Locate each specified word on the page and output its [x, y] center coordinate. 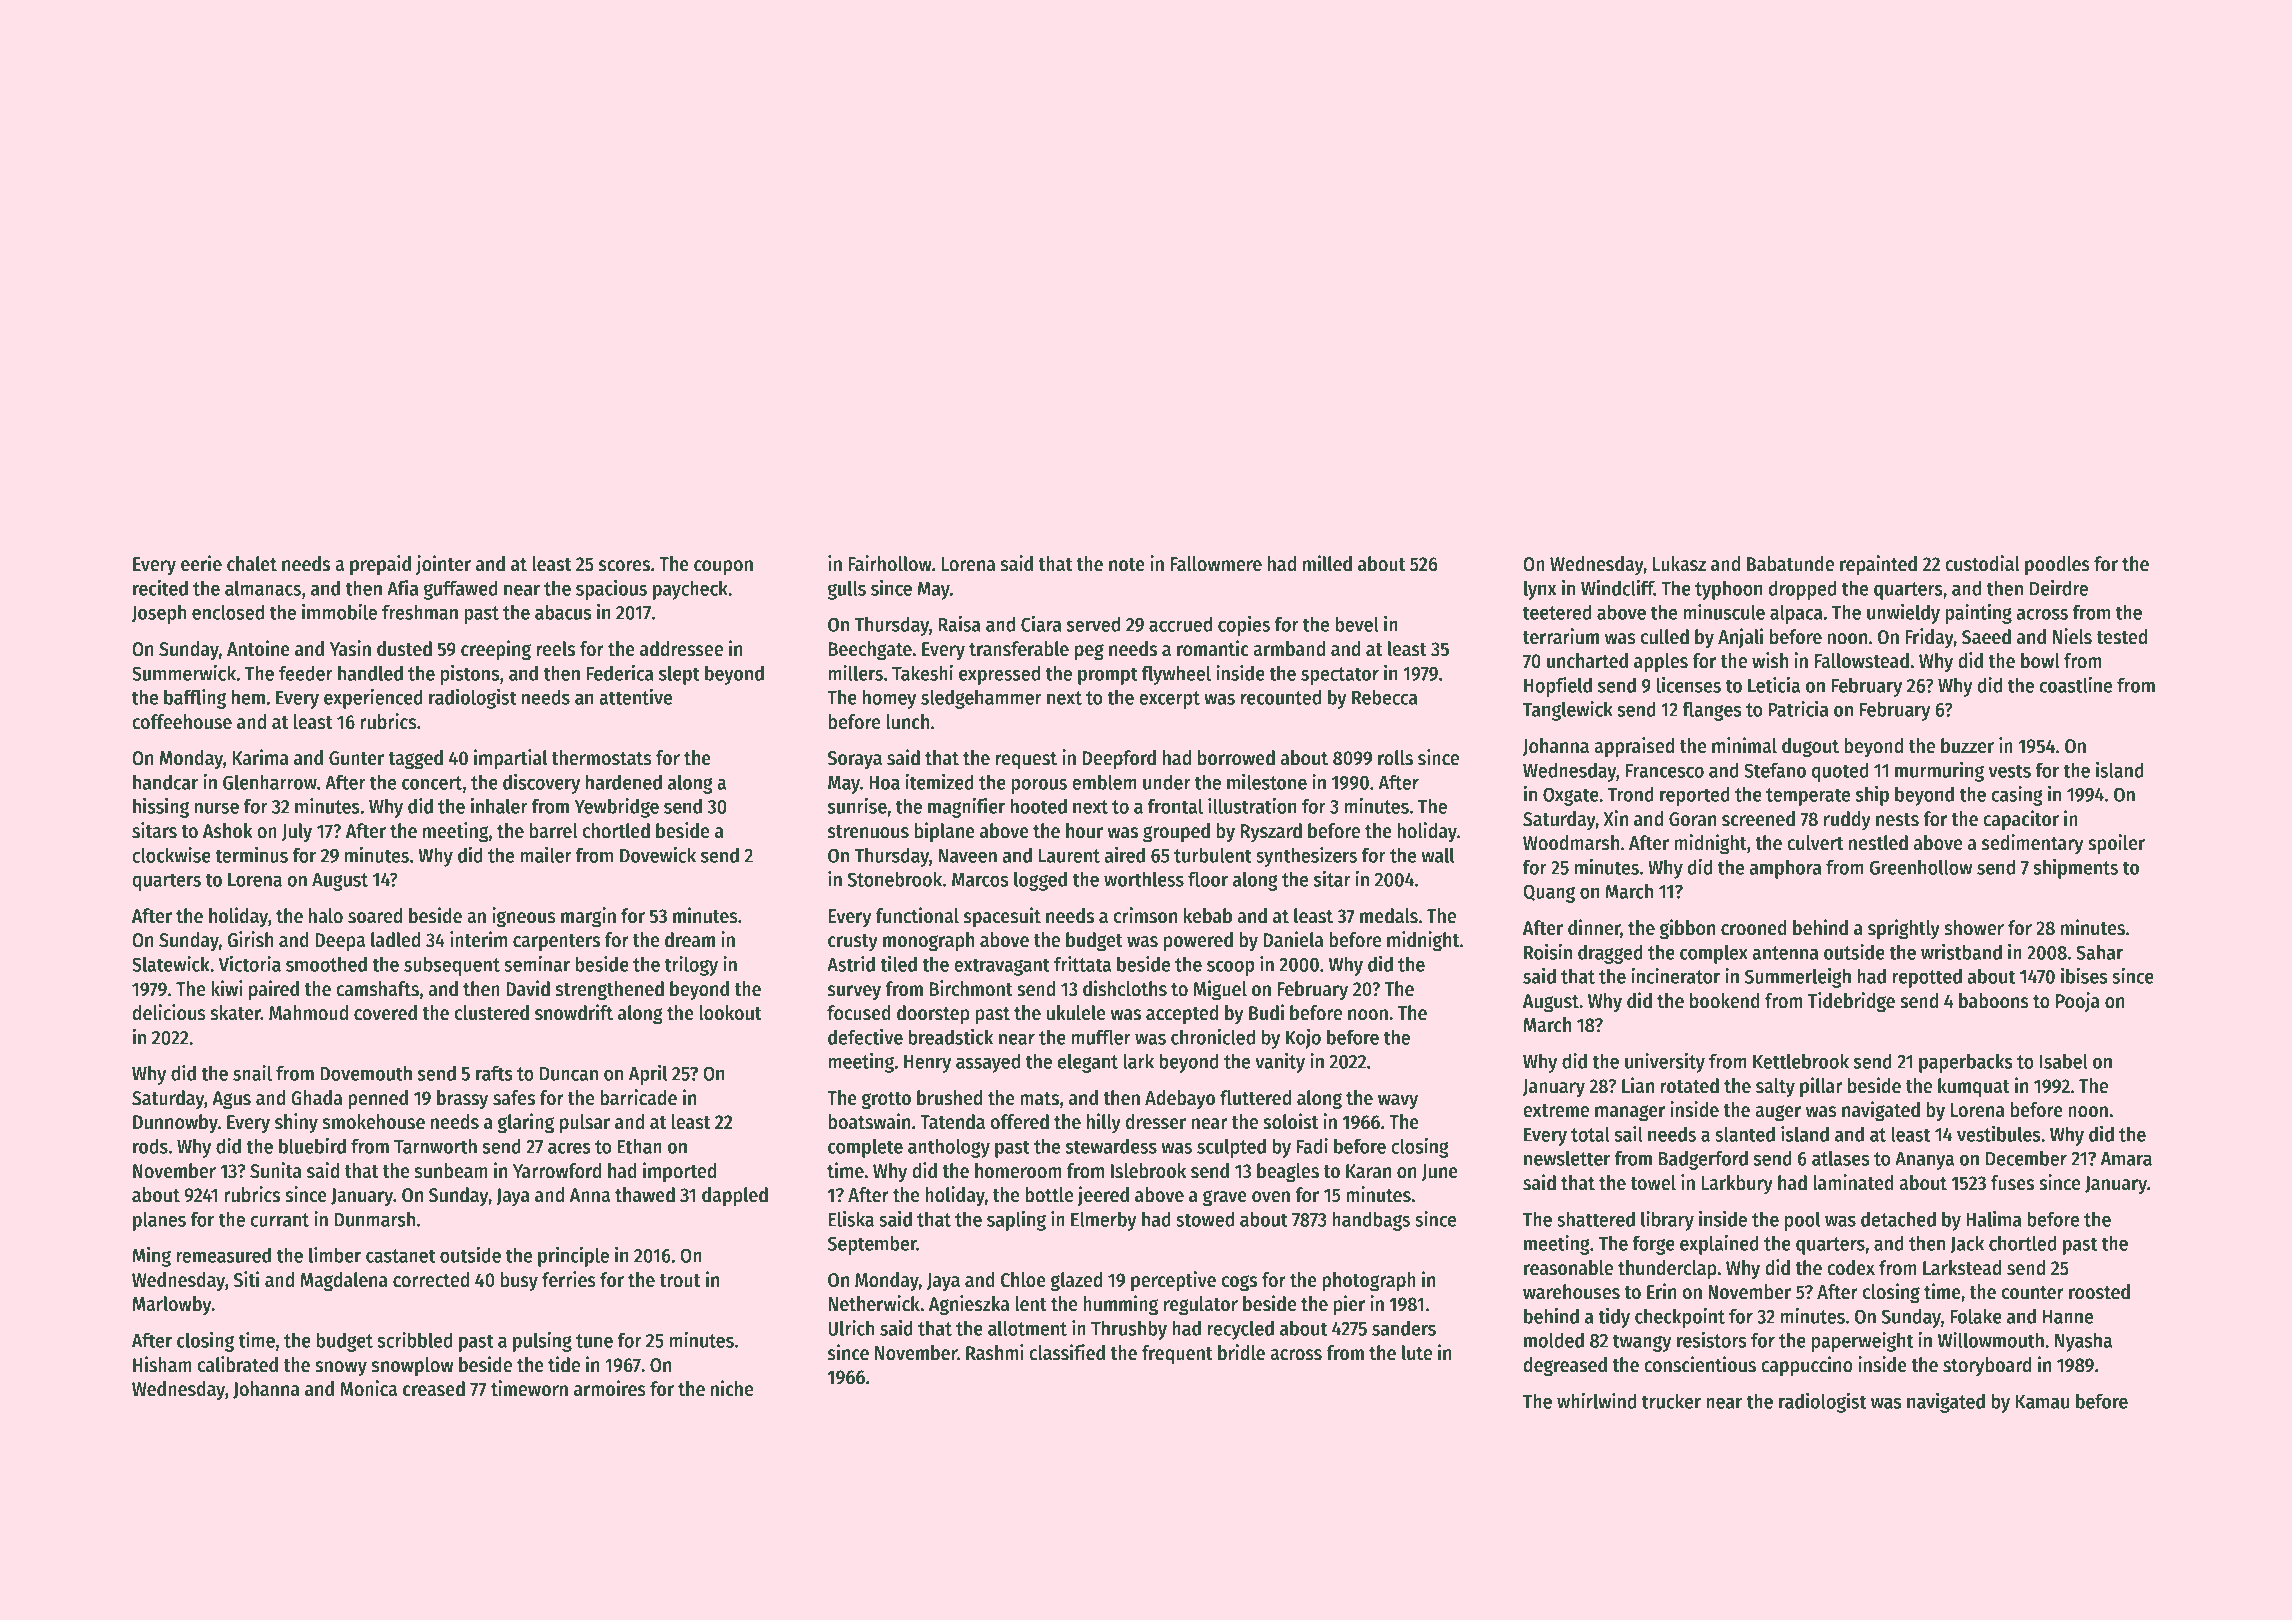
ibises [2084, 976]
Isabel [2064, 1061]
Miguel [1220, 990]
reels [556, 649]
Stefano [1775, 770]
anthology [949, 1148]
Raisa [959, 624]
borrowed [1236, 758]
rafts [494, 1073]
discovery [541, 784]
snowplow [412, 1366]
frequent [1177, 1355]
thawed [645, 1195]
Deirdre [2059, 588]
